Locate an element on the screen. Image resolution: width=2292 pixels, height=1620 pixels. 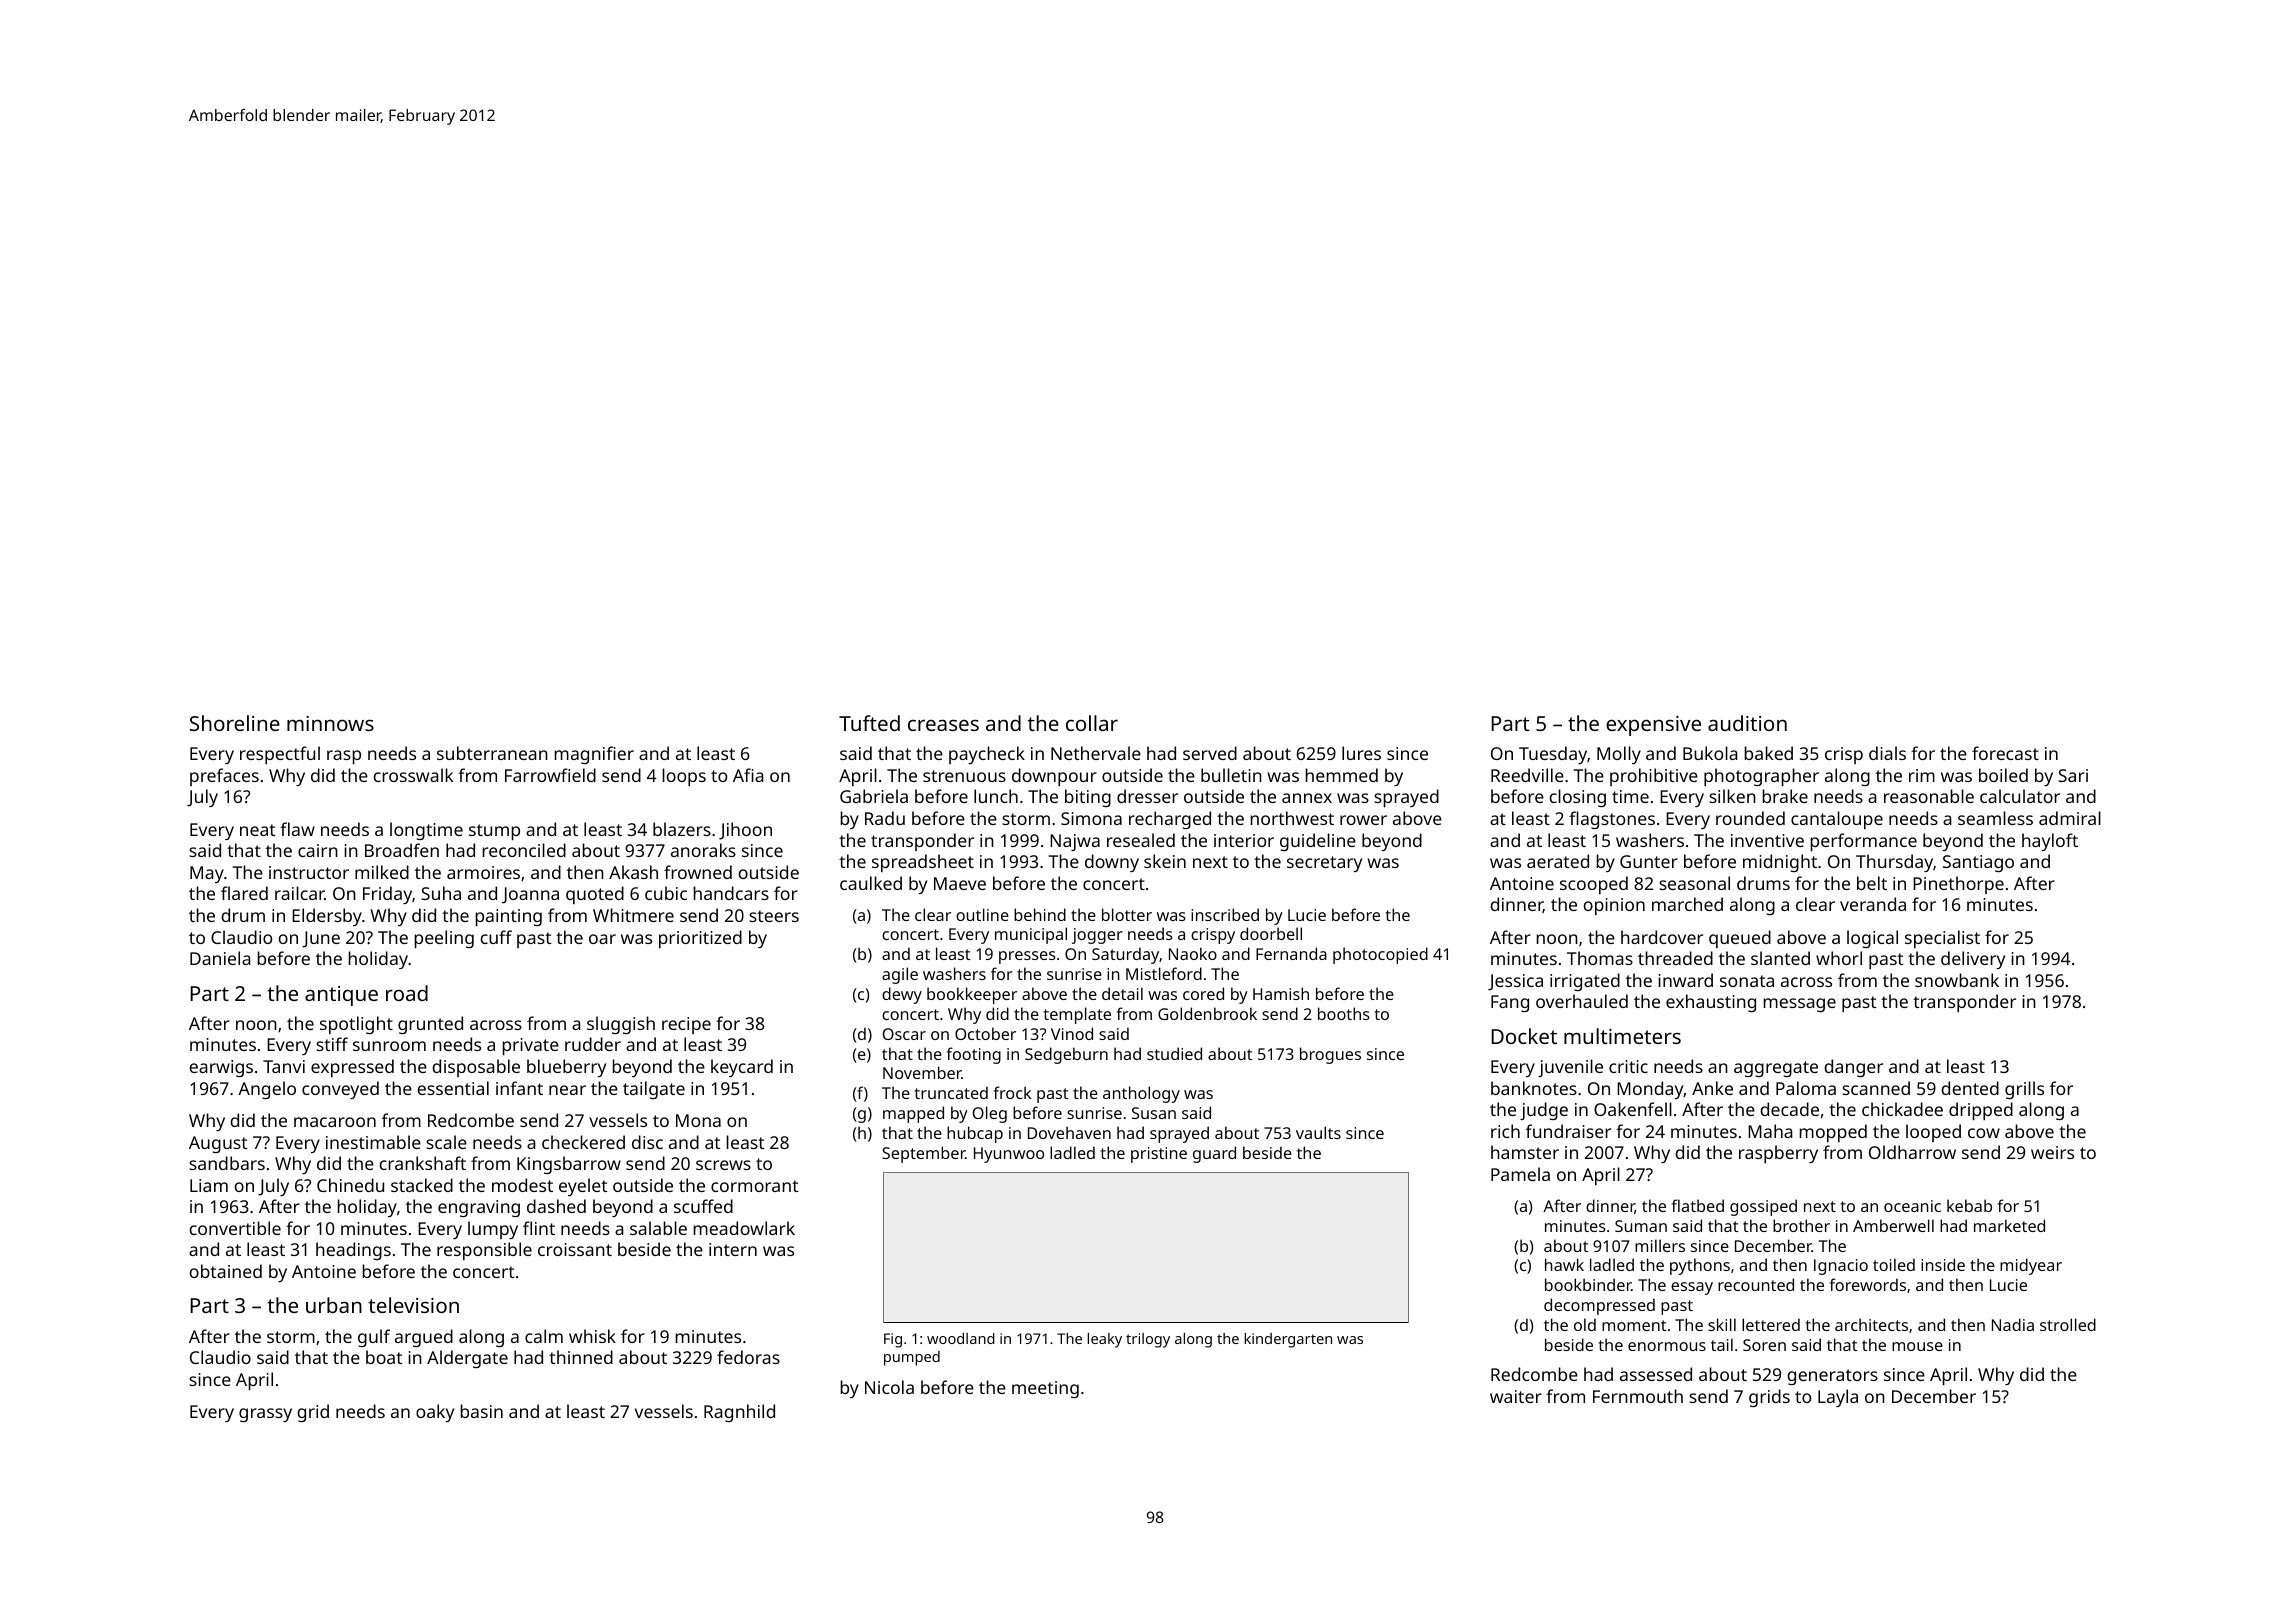
snowbank is located at coordinates (1957, 980).
